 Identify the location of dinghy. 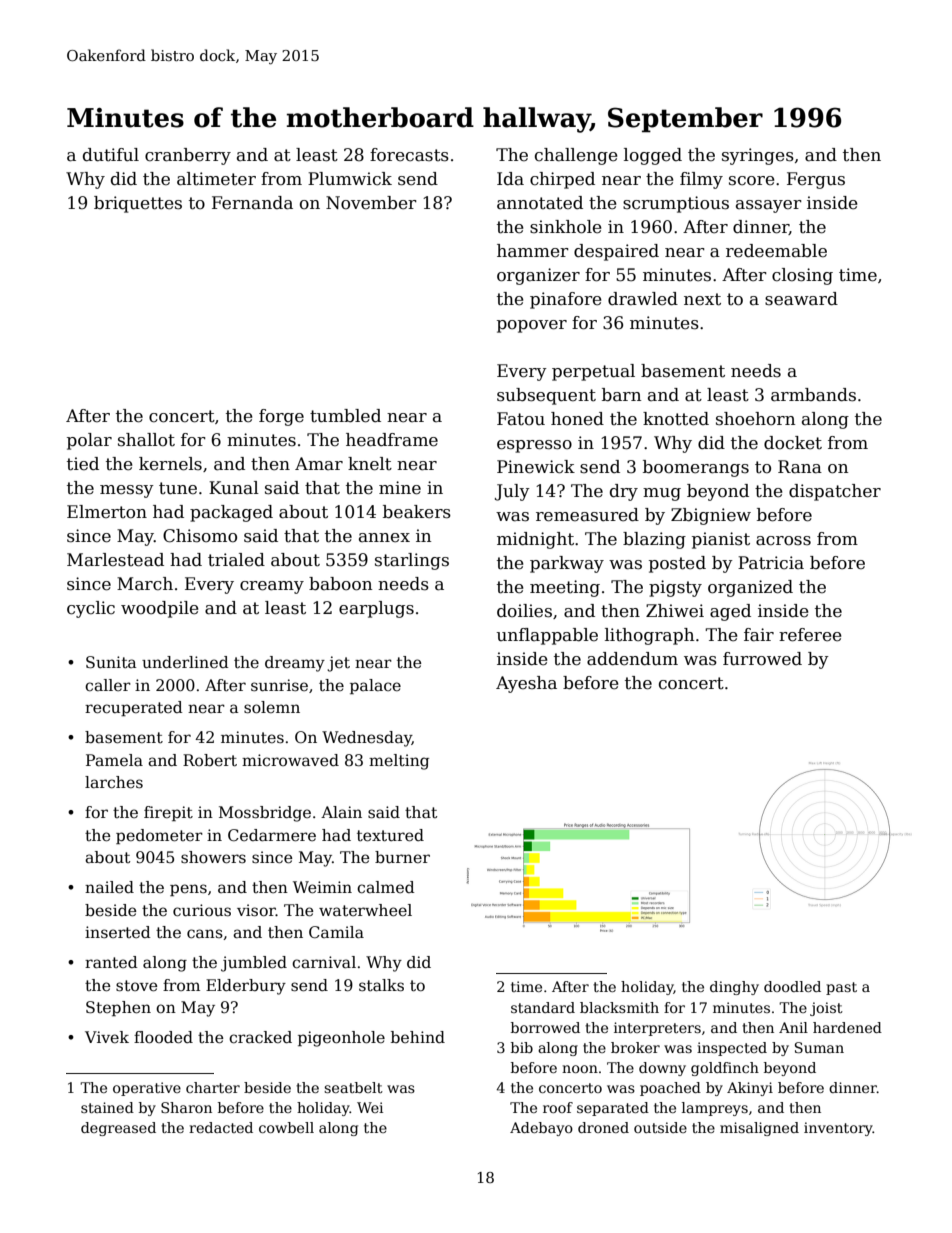
(734, 988).
